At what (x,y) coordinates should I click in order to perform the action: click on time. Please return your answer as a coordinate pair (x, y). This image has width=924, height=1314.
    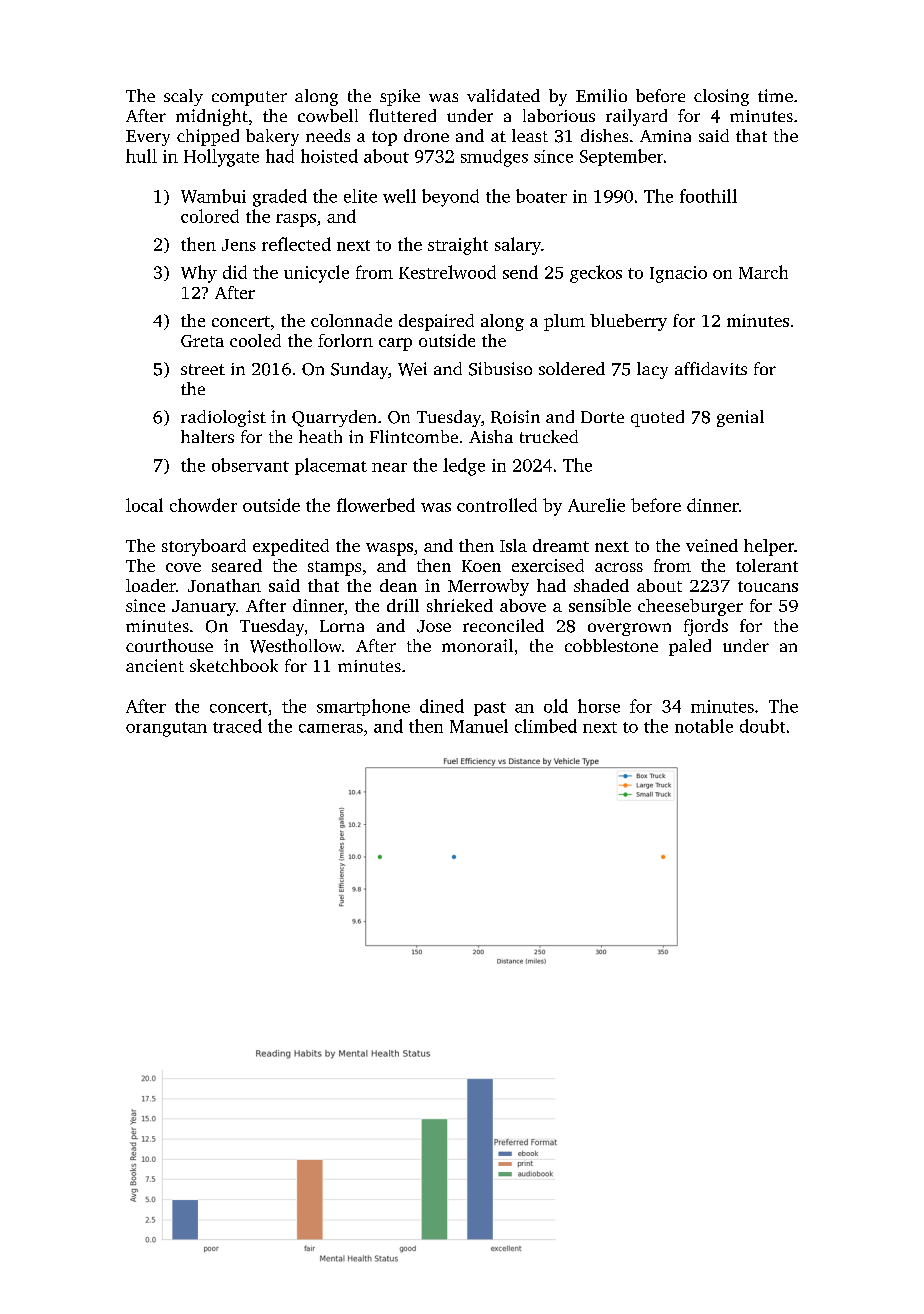
    Looking at the image, I should click on (775, 95).
